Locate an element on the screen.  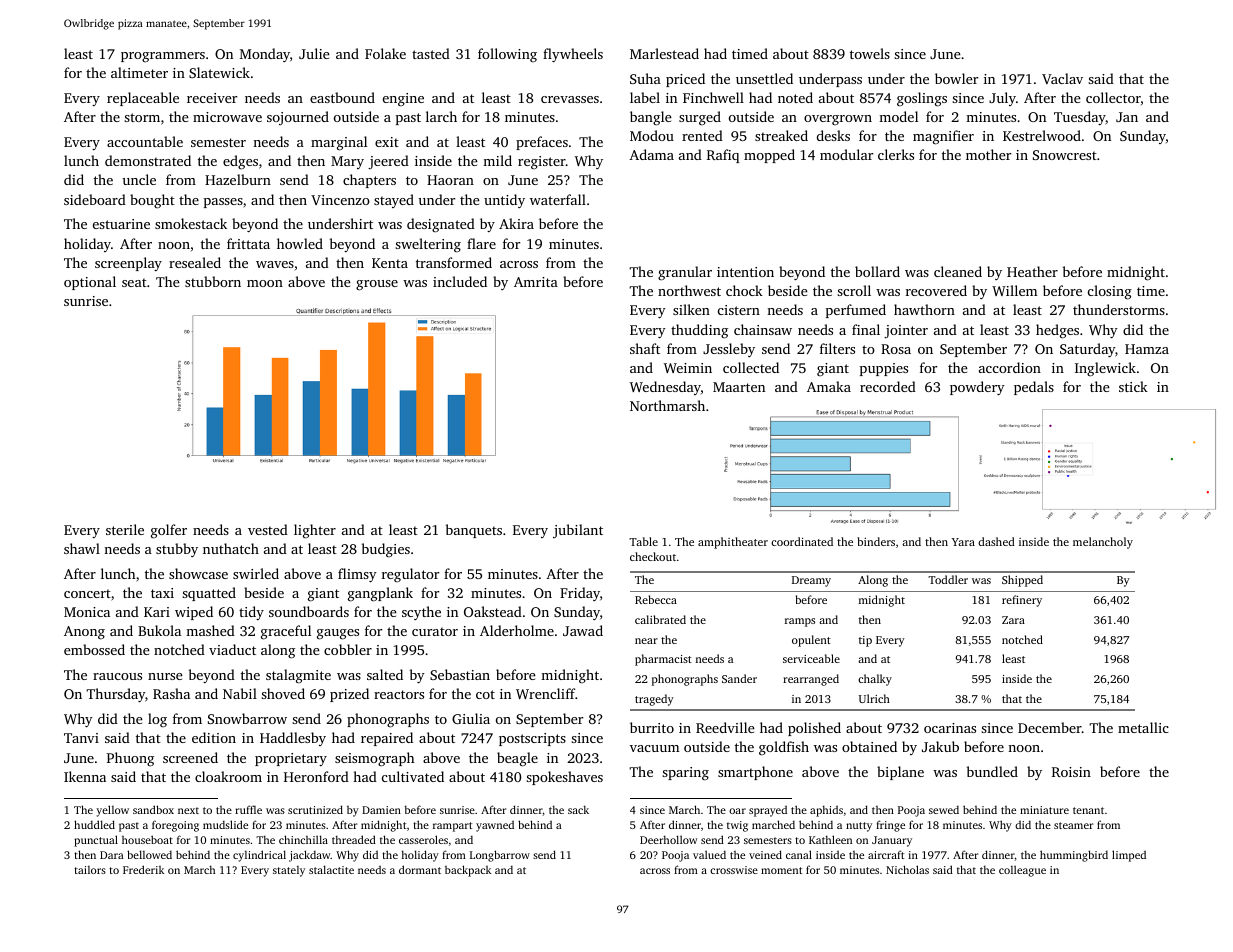
tailors is located at coordinates (90, 870).
